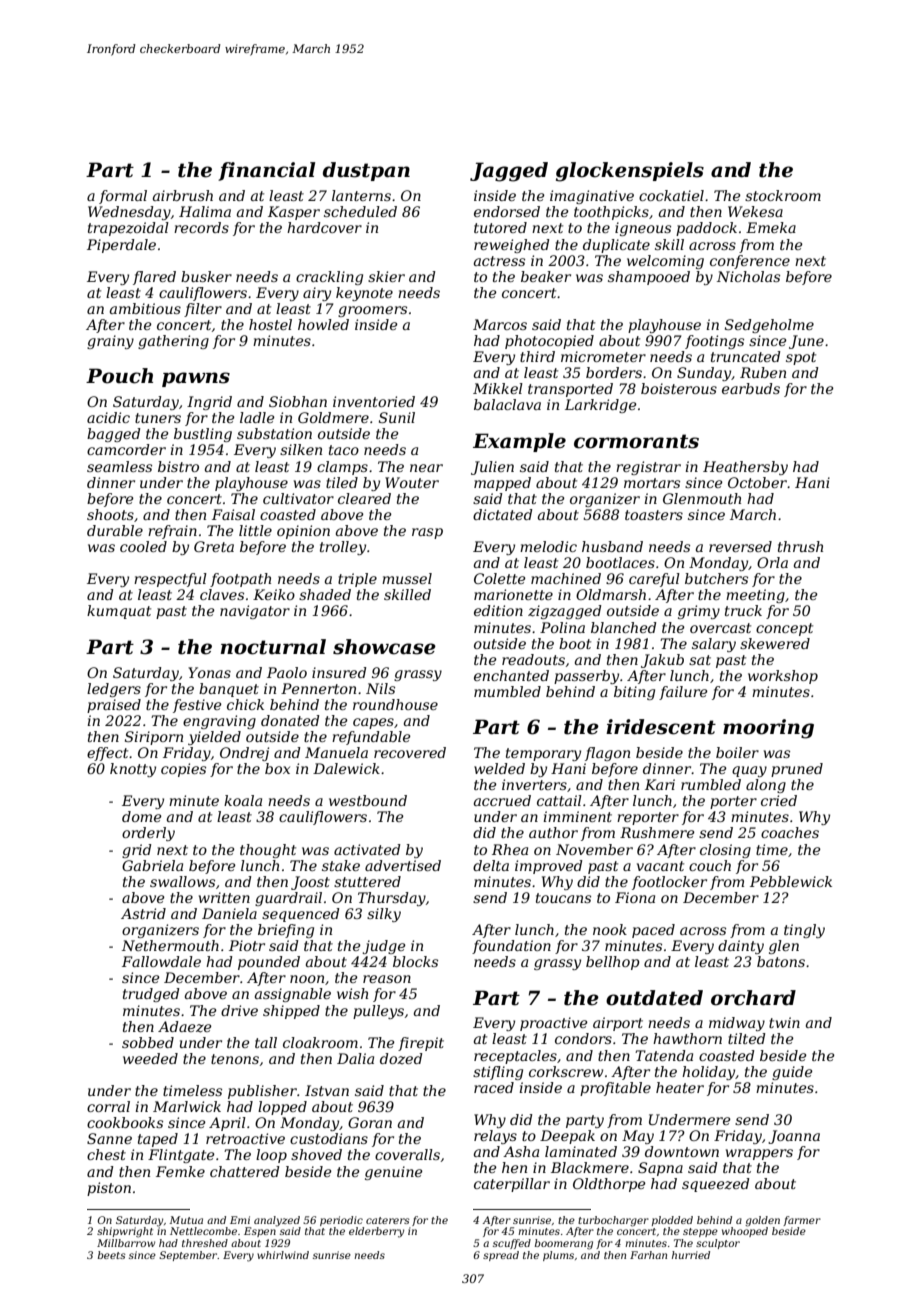 This image has width=924, height=1308. Describe the element at coordinates (491, 865) in the image. I see `delta` at that location.
